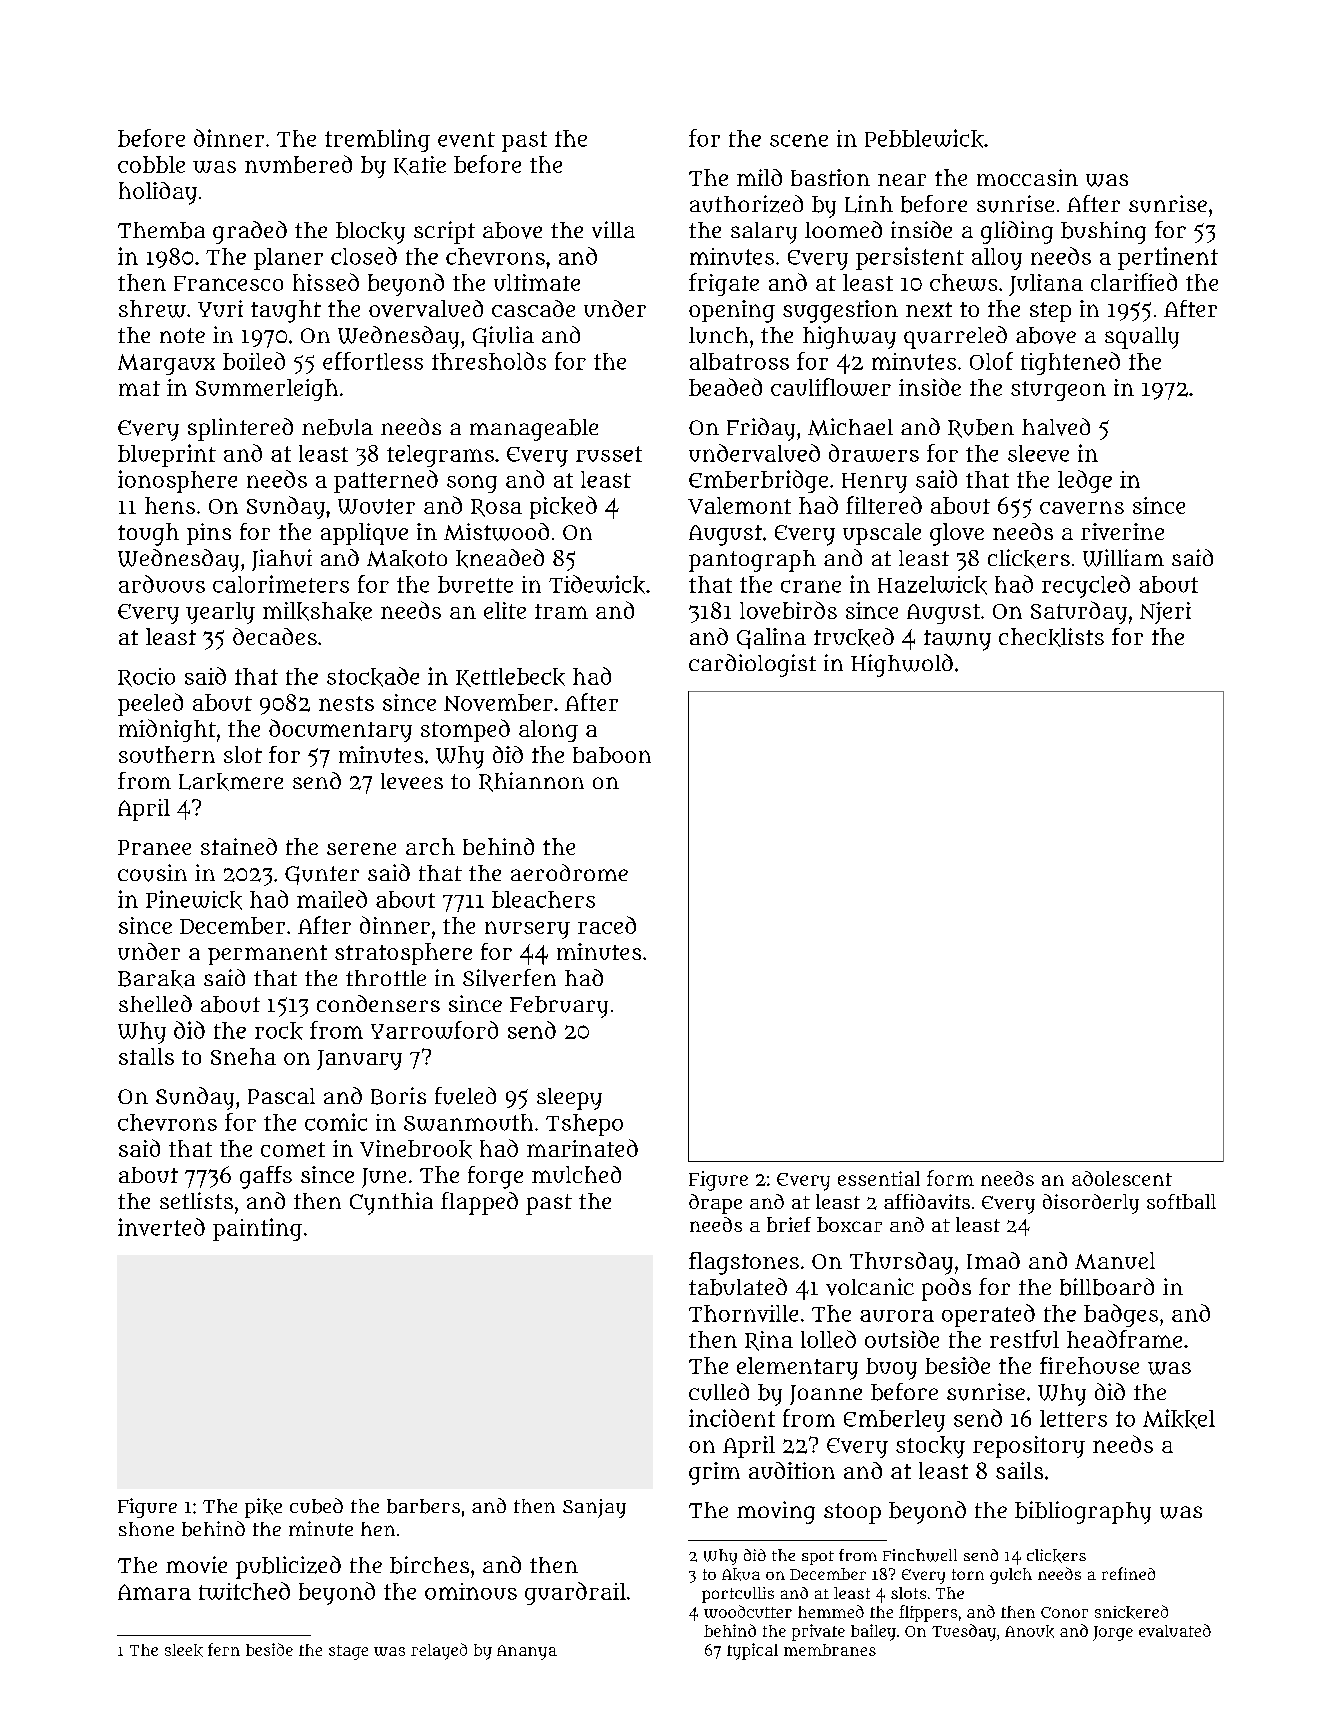 Image resolution: width=1341 pixels, height=1736 pixels. Describe the element at coordinates (146, 1529) in the screenshot. I see `shone` at that location.
